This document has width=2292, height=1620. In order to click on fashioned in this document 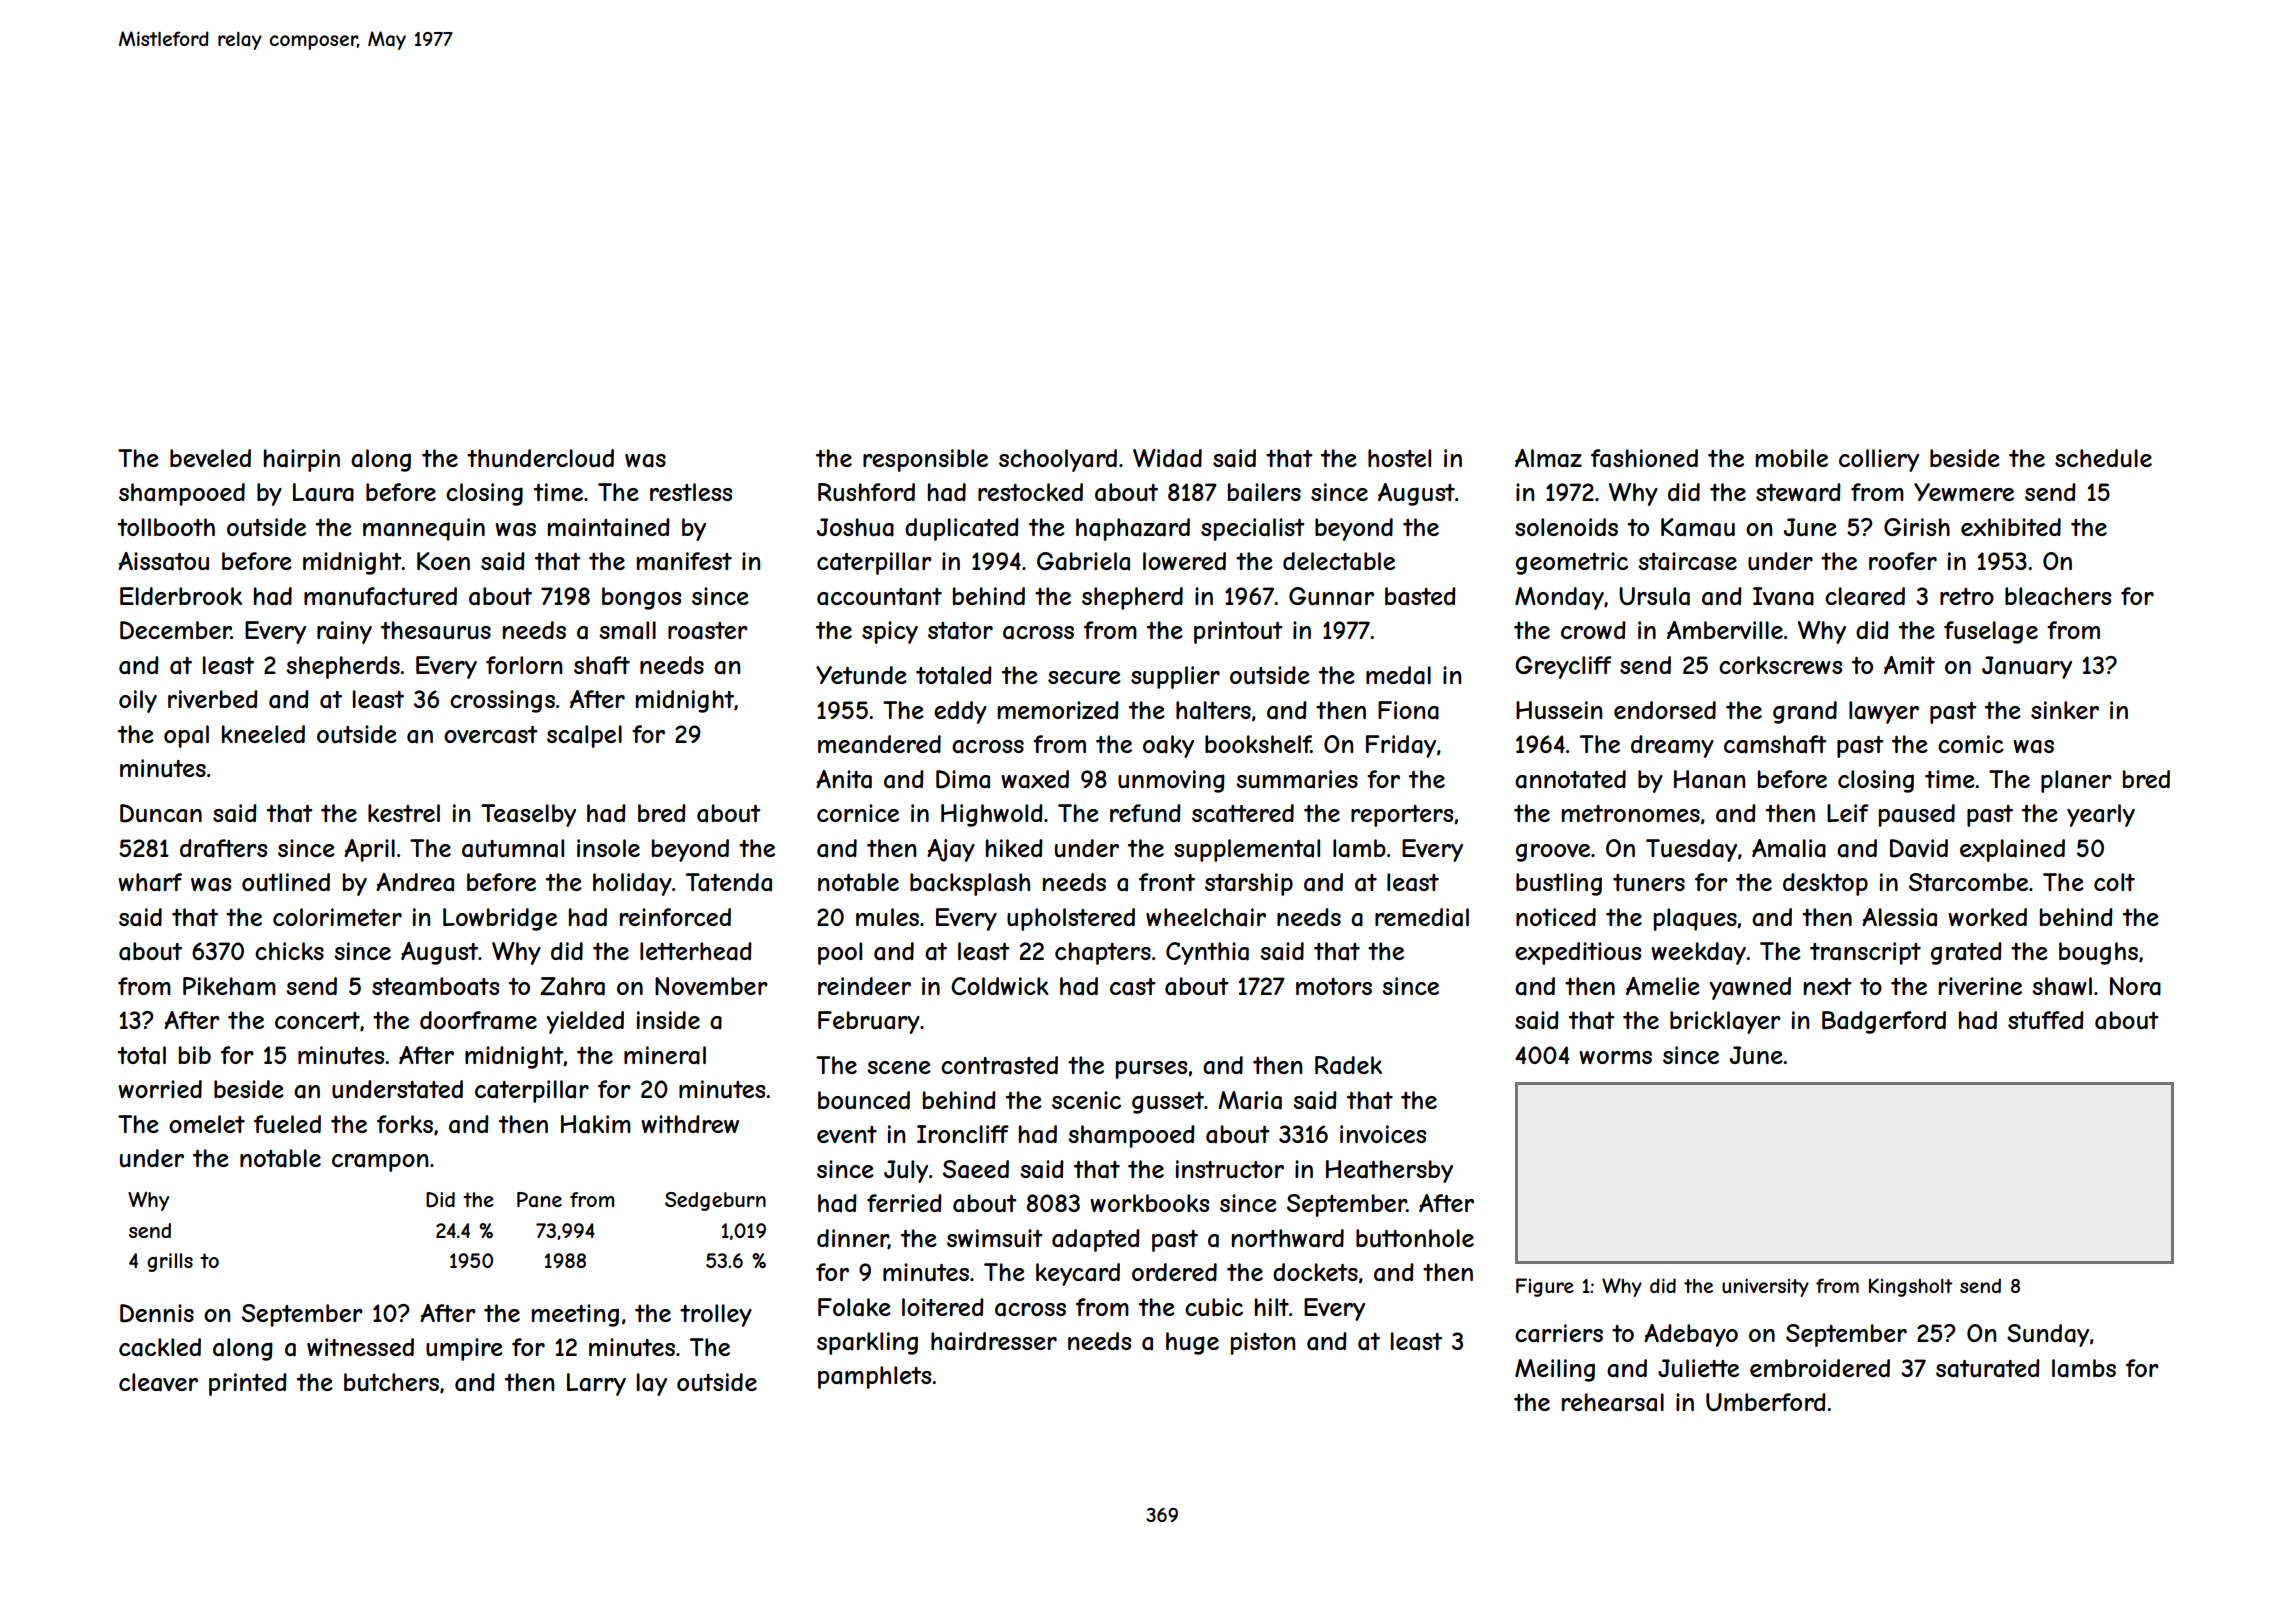, I will do `click(1644, 458)`.
